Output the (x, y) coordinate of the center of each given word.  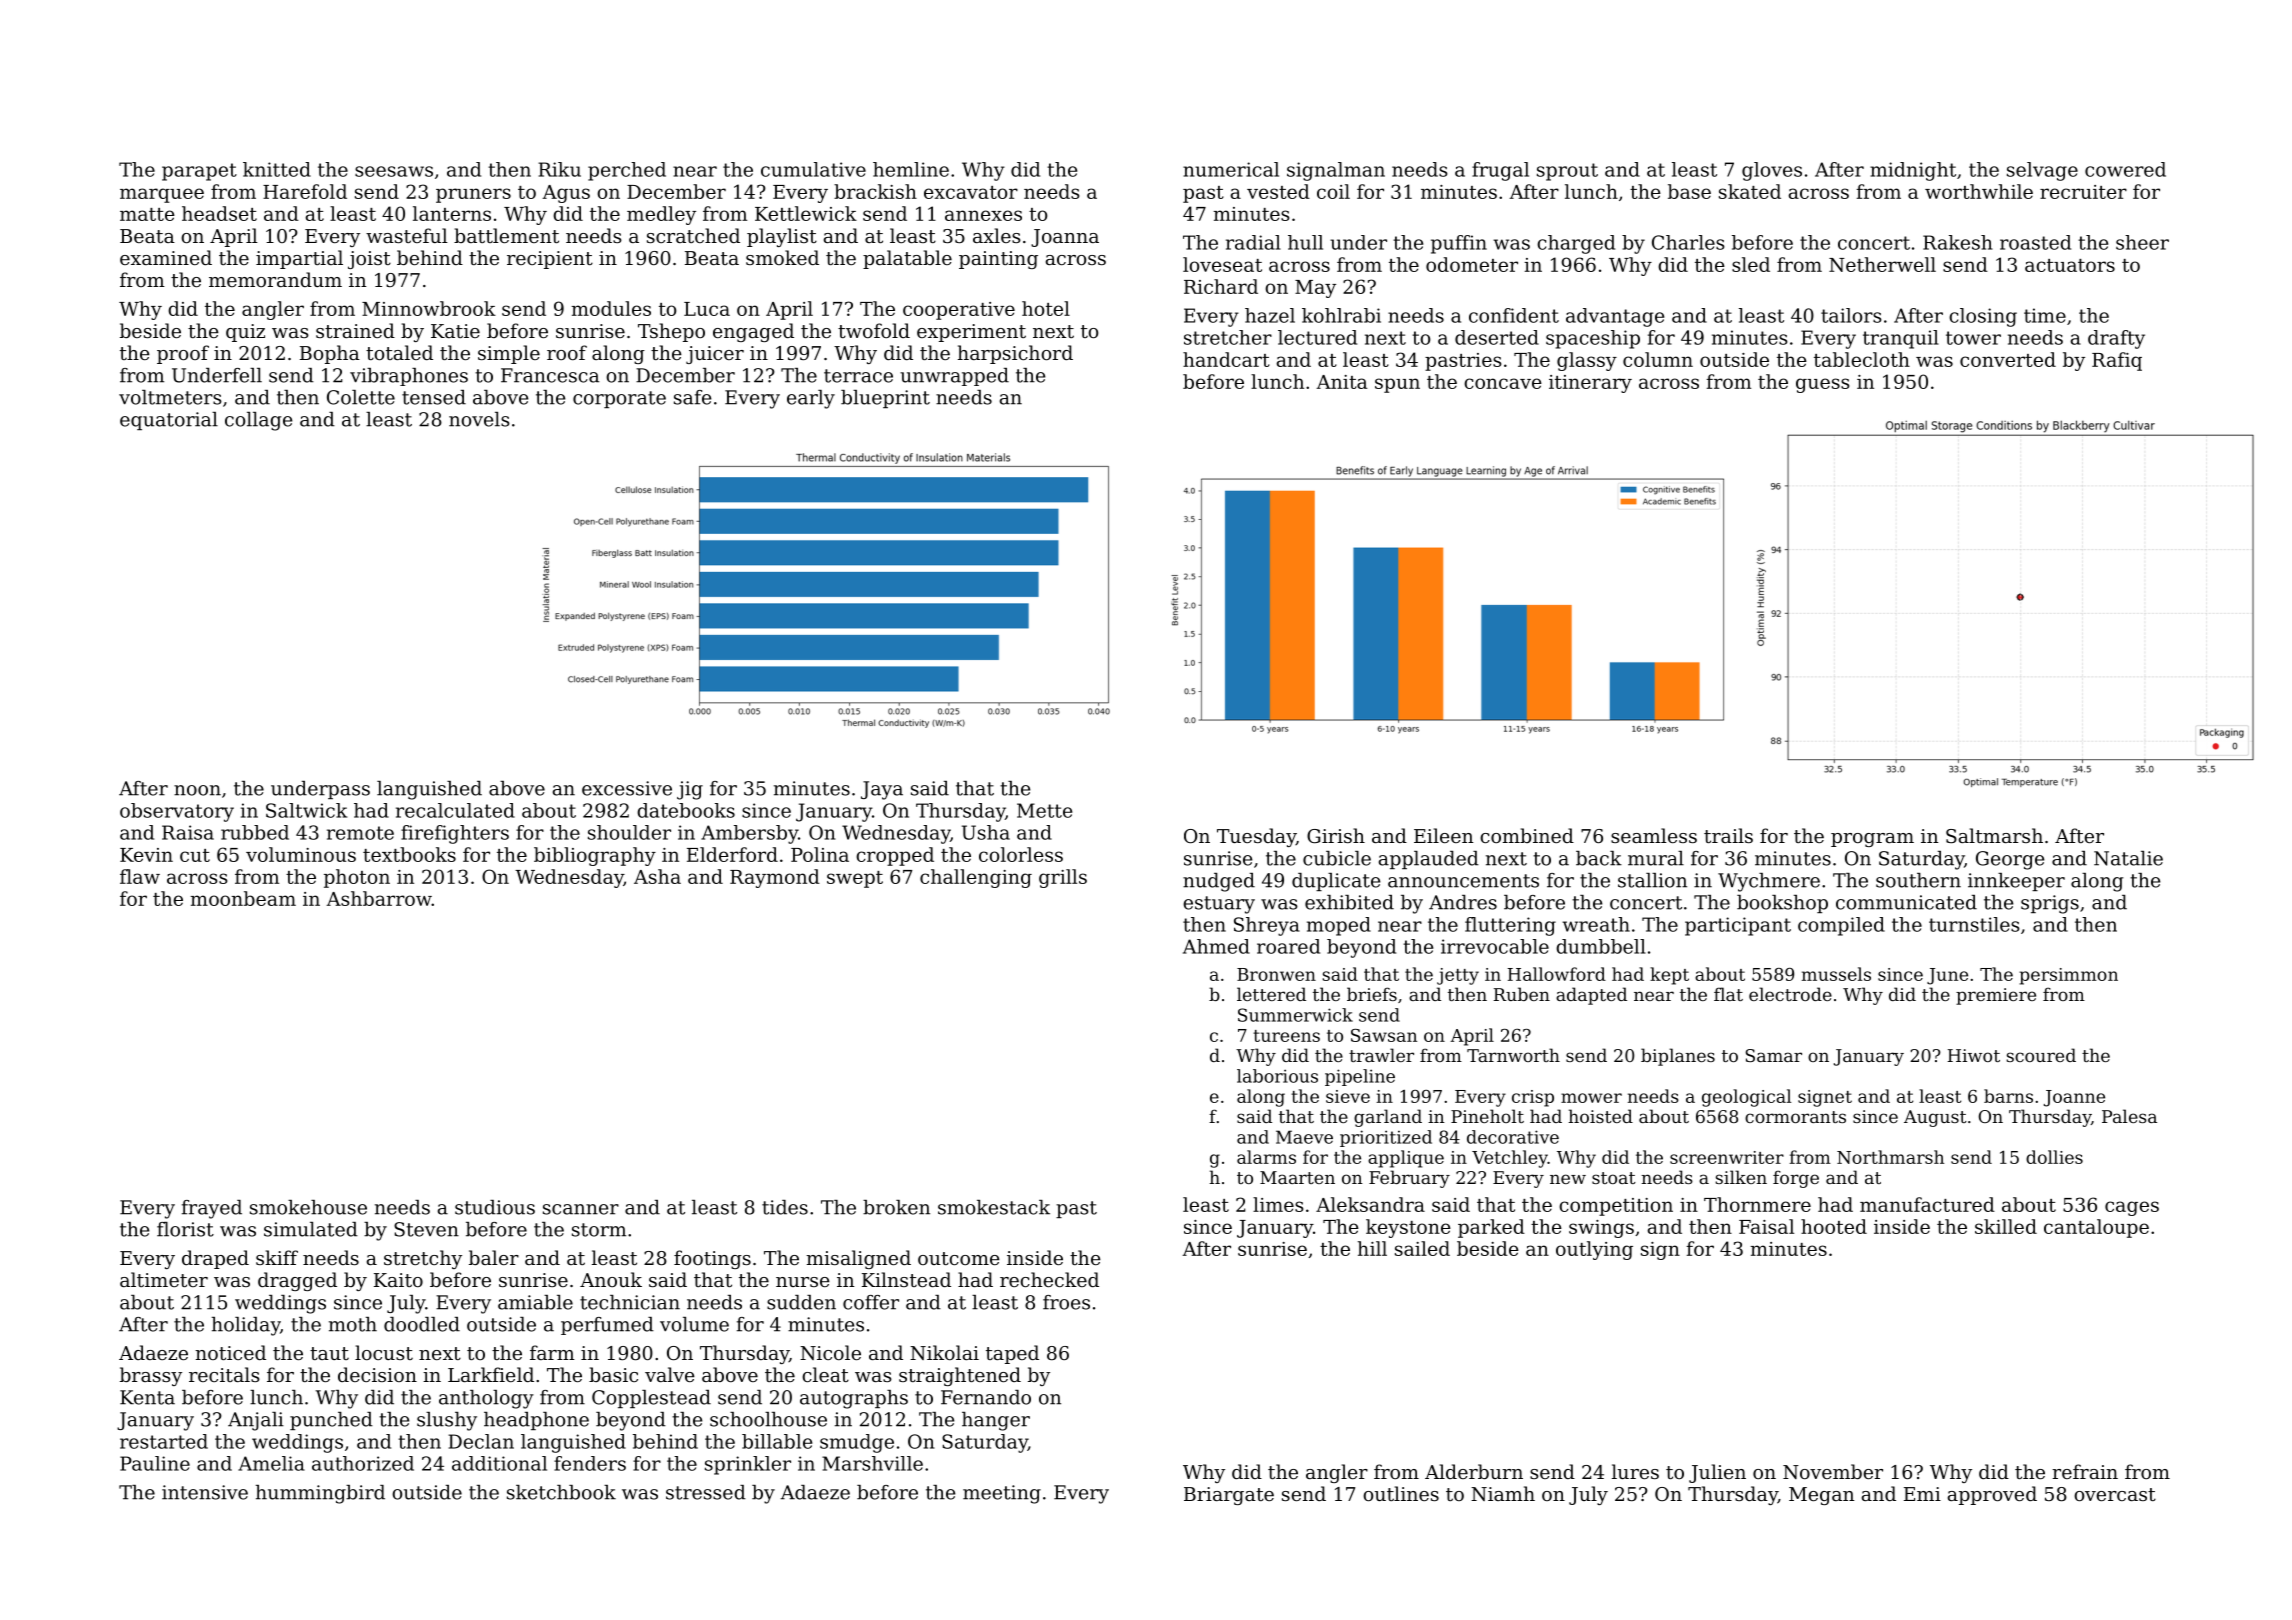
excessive (627, 788)
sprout (1567, 172)
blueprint (885, 399)
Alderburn (1474, 1471)
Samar (1774, 1055)
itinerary (1590, 384)
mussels (1836, 974)
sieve (1348, 1096)
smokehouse (308, 1207)
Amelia (271, 1463)
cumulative (813, 169)
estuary (1219, 905)
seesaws (394, 171)
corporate (619, 399)
